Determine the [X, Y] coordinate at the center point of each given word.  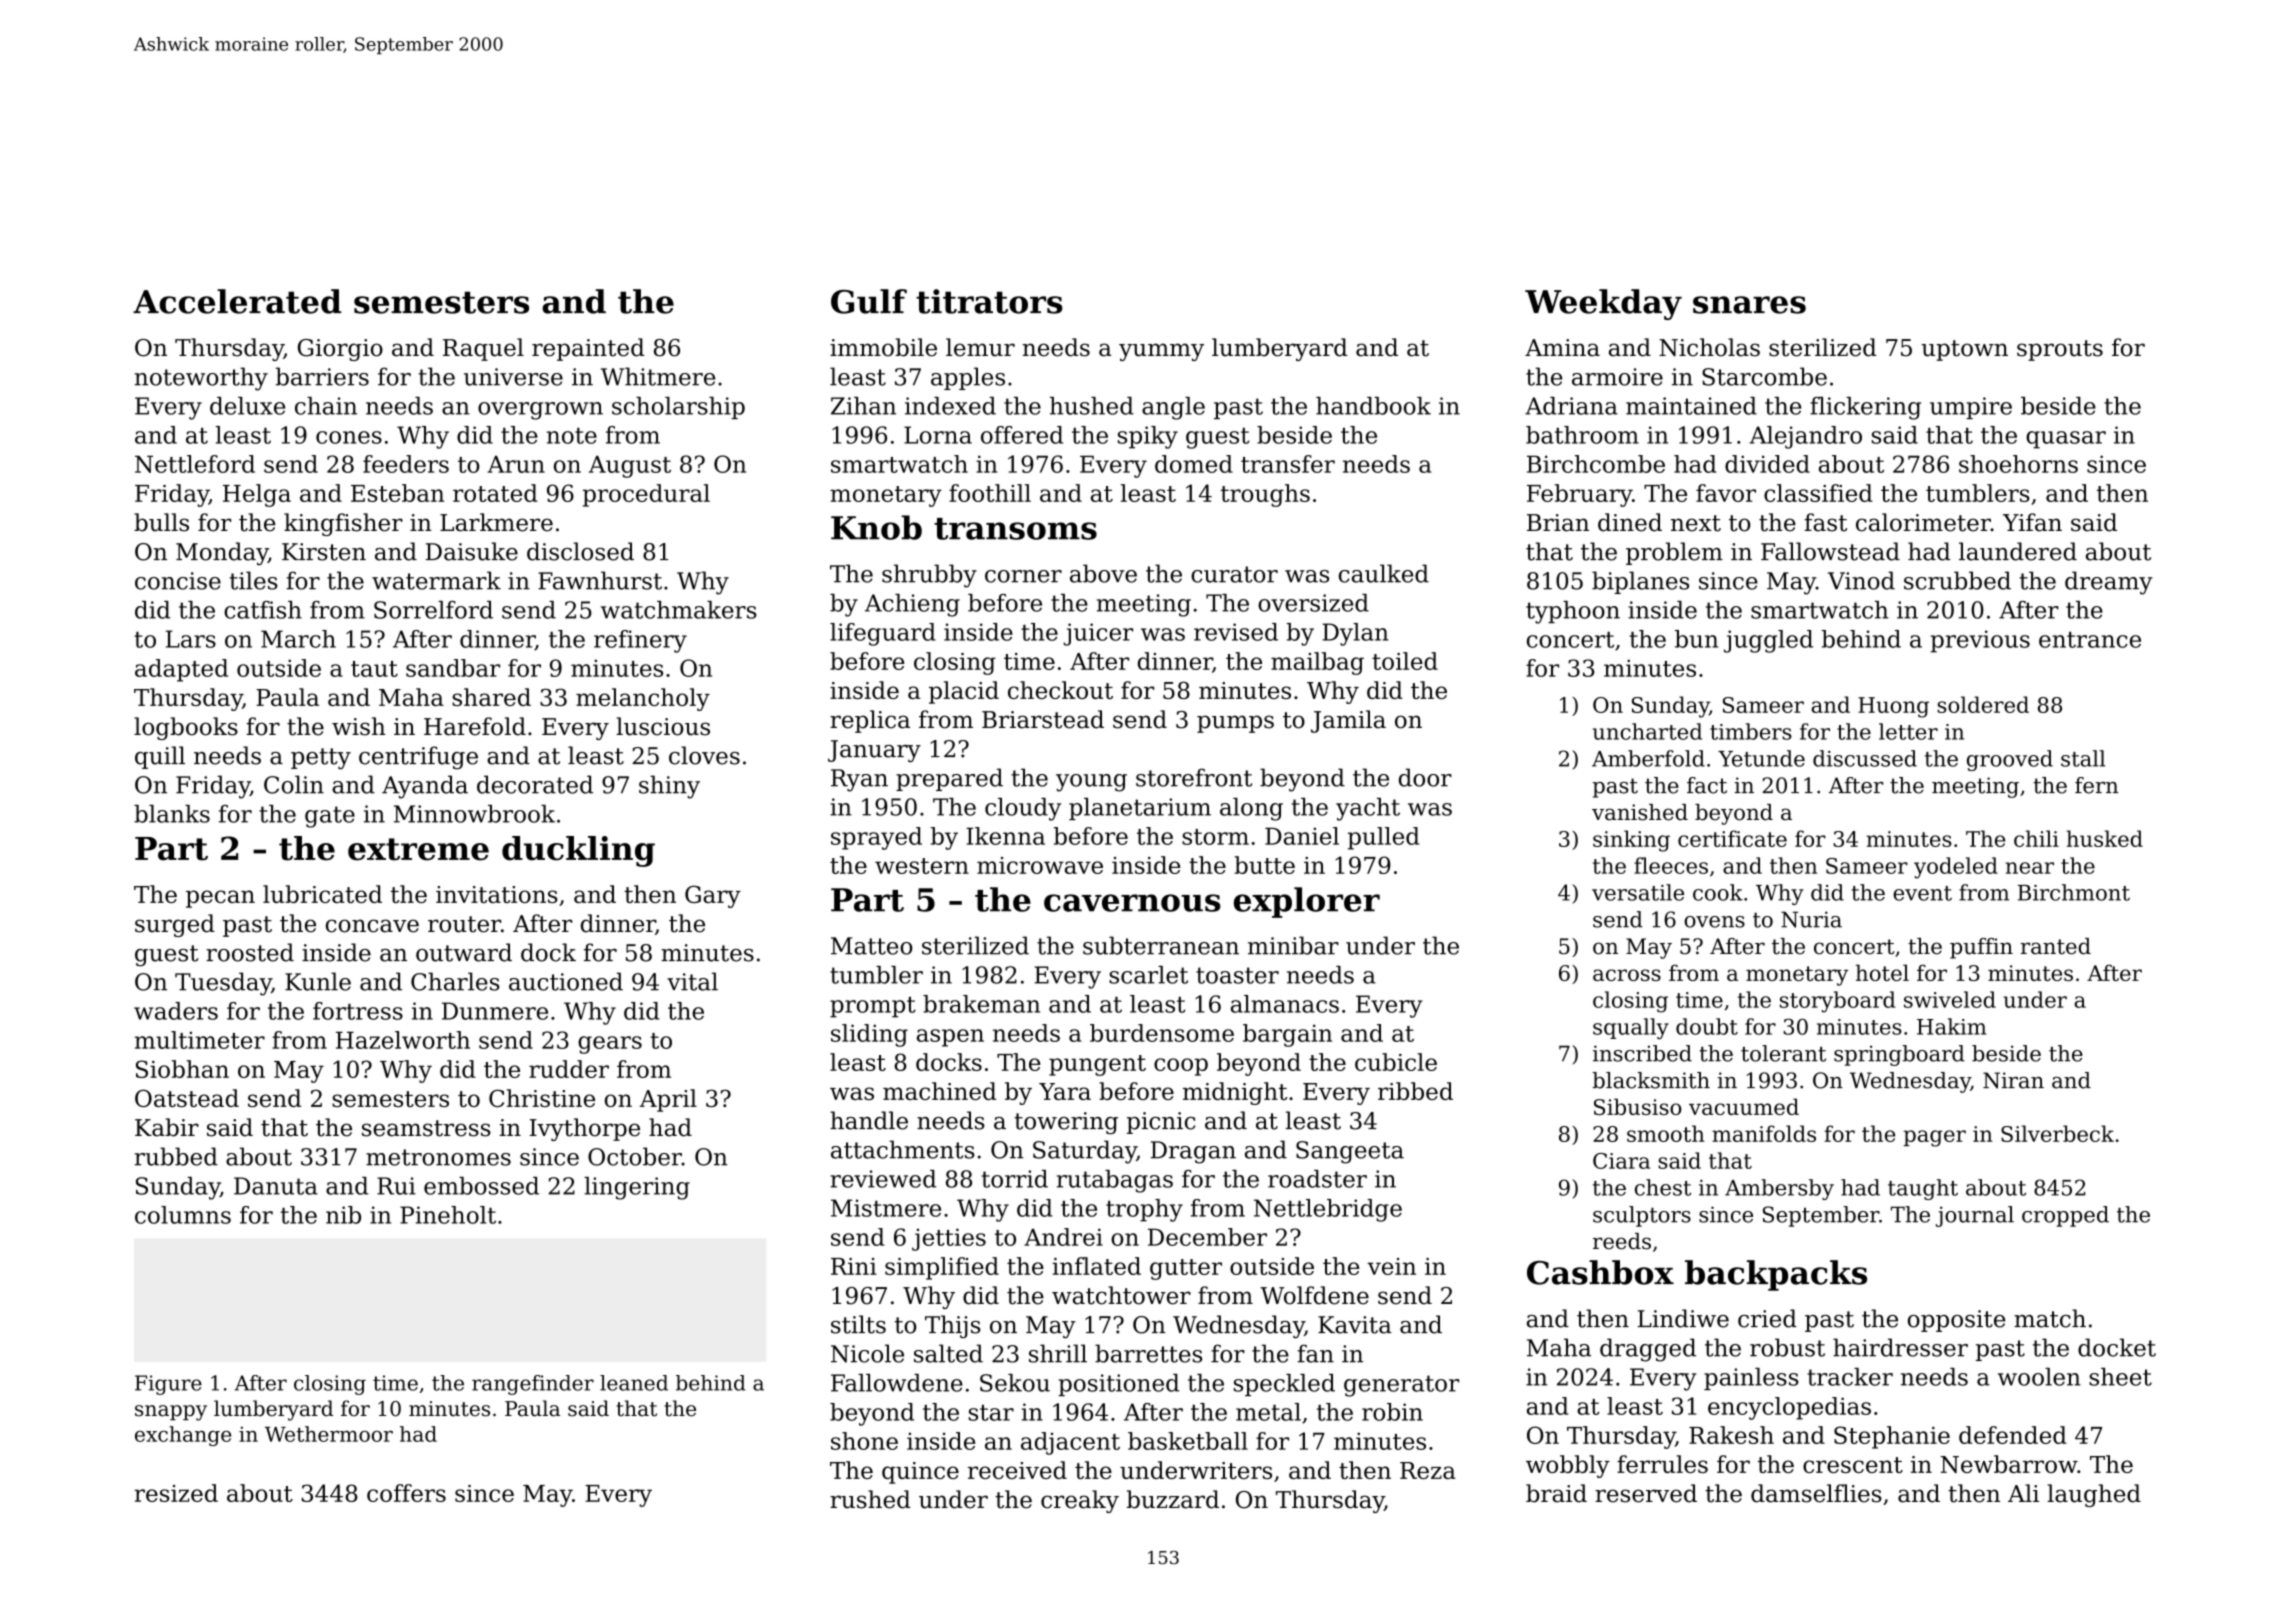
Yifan [2032, 522]
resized [176, 1493]
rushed [870, 1499]
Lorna [938, 435]
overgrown [540, 411]
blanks [172, 814]
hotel [1882, 972]
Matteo [871, 946]
